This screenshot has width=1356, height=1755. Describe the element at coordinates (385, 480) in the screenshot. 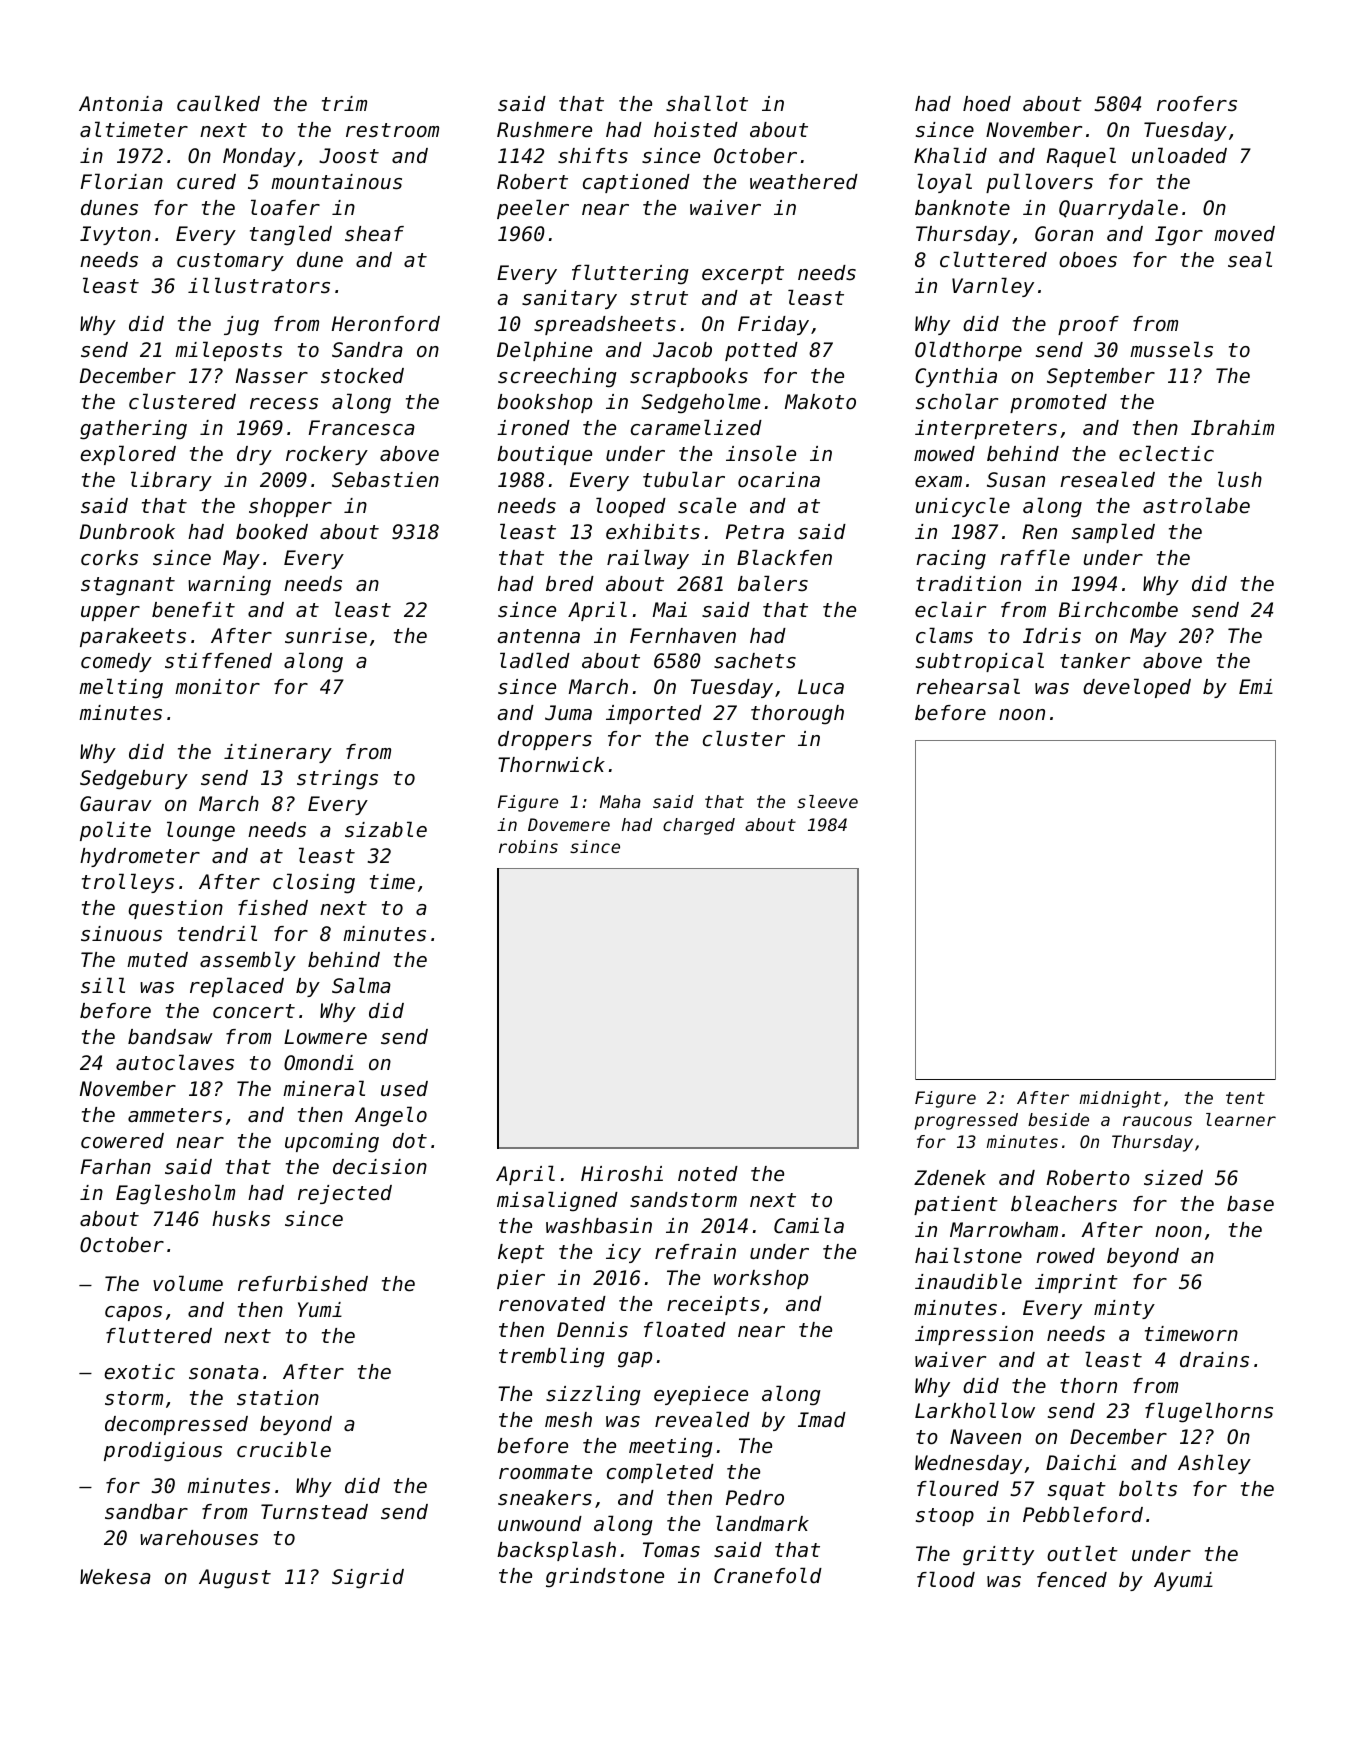

I see `Sebastien` at that location.
